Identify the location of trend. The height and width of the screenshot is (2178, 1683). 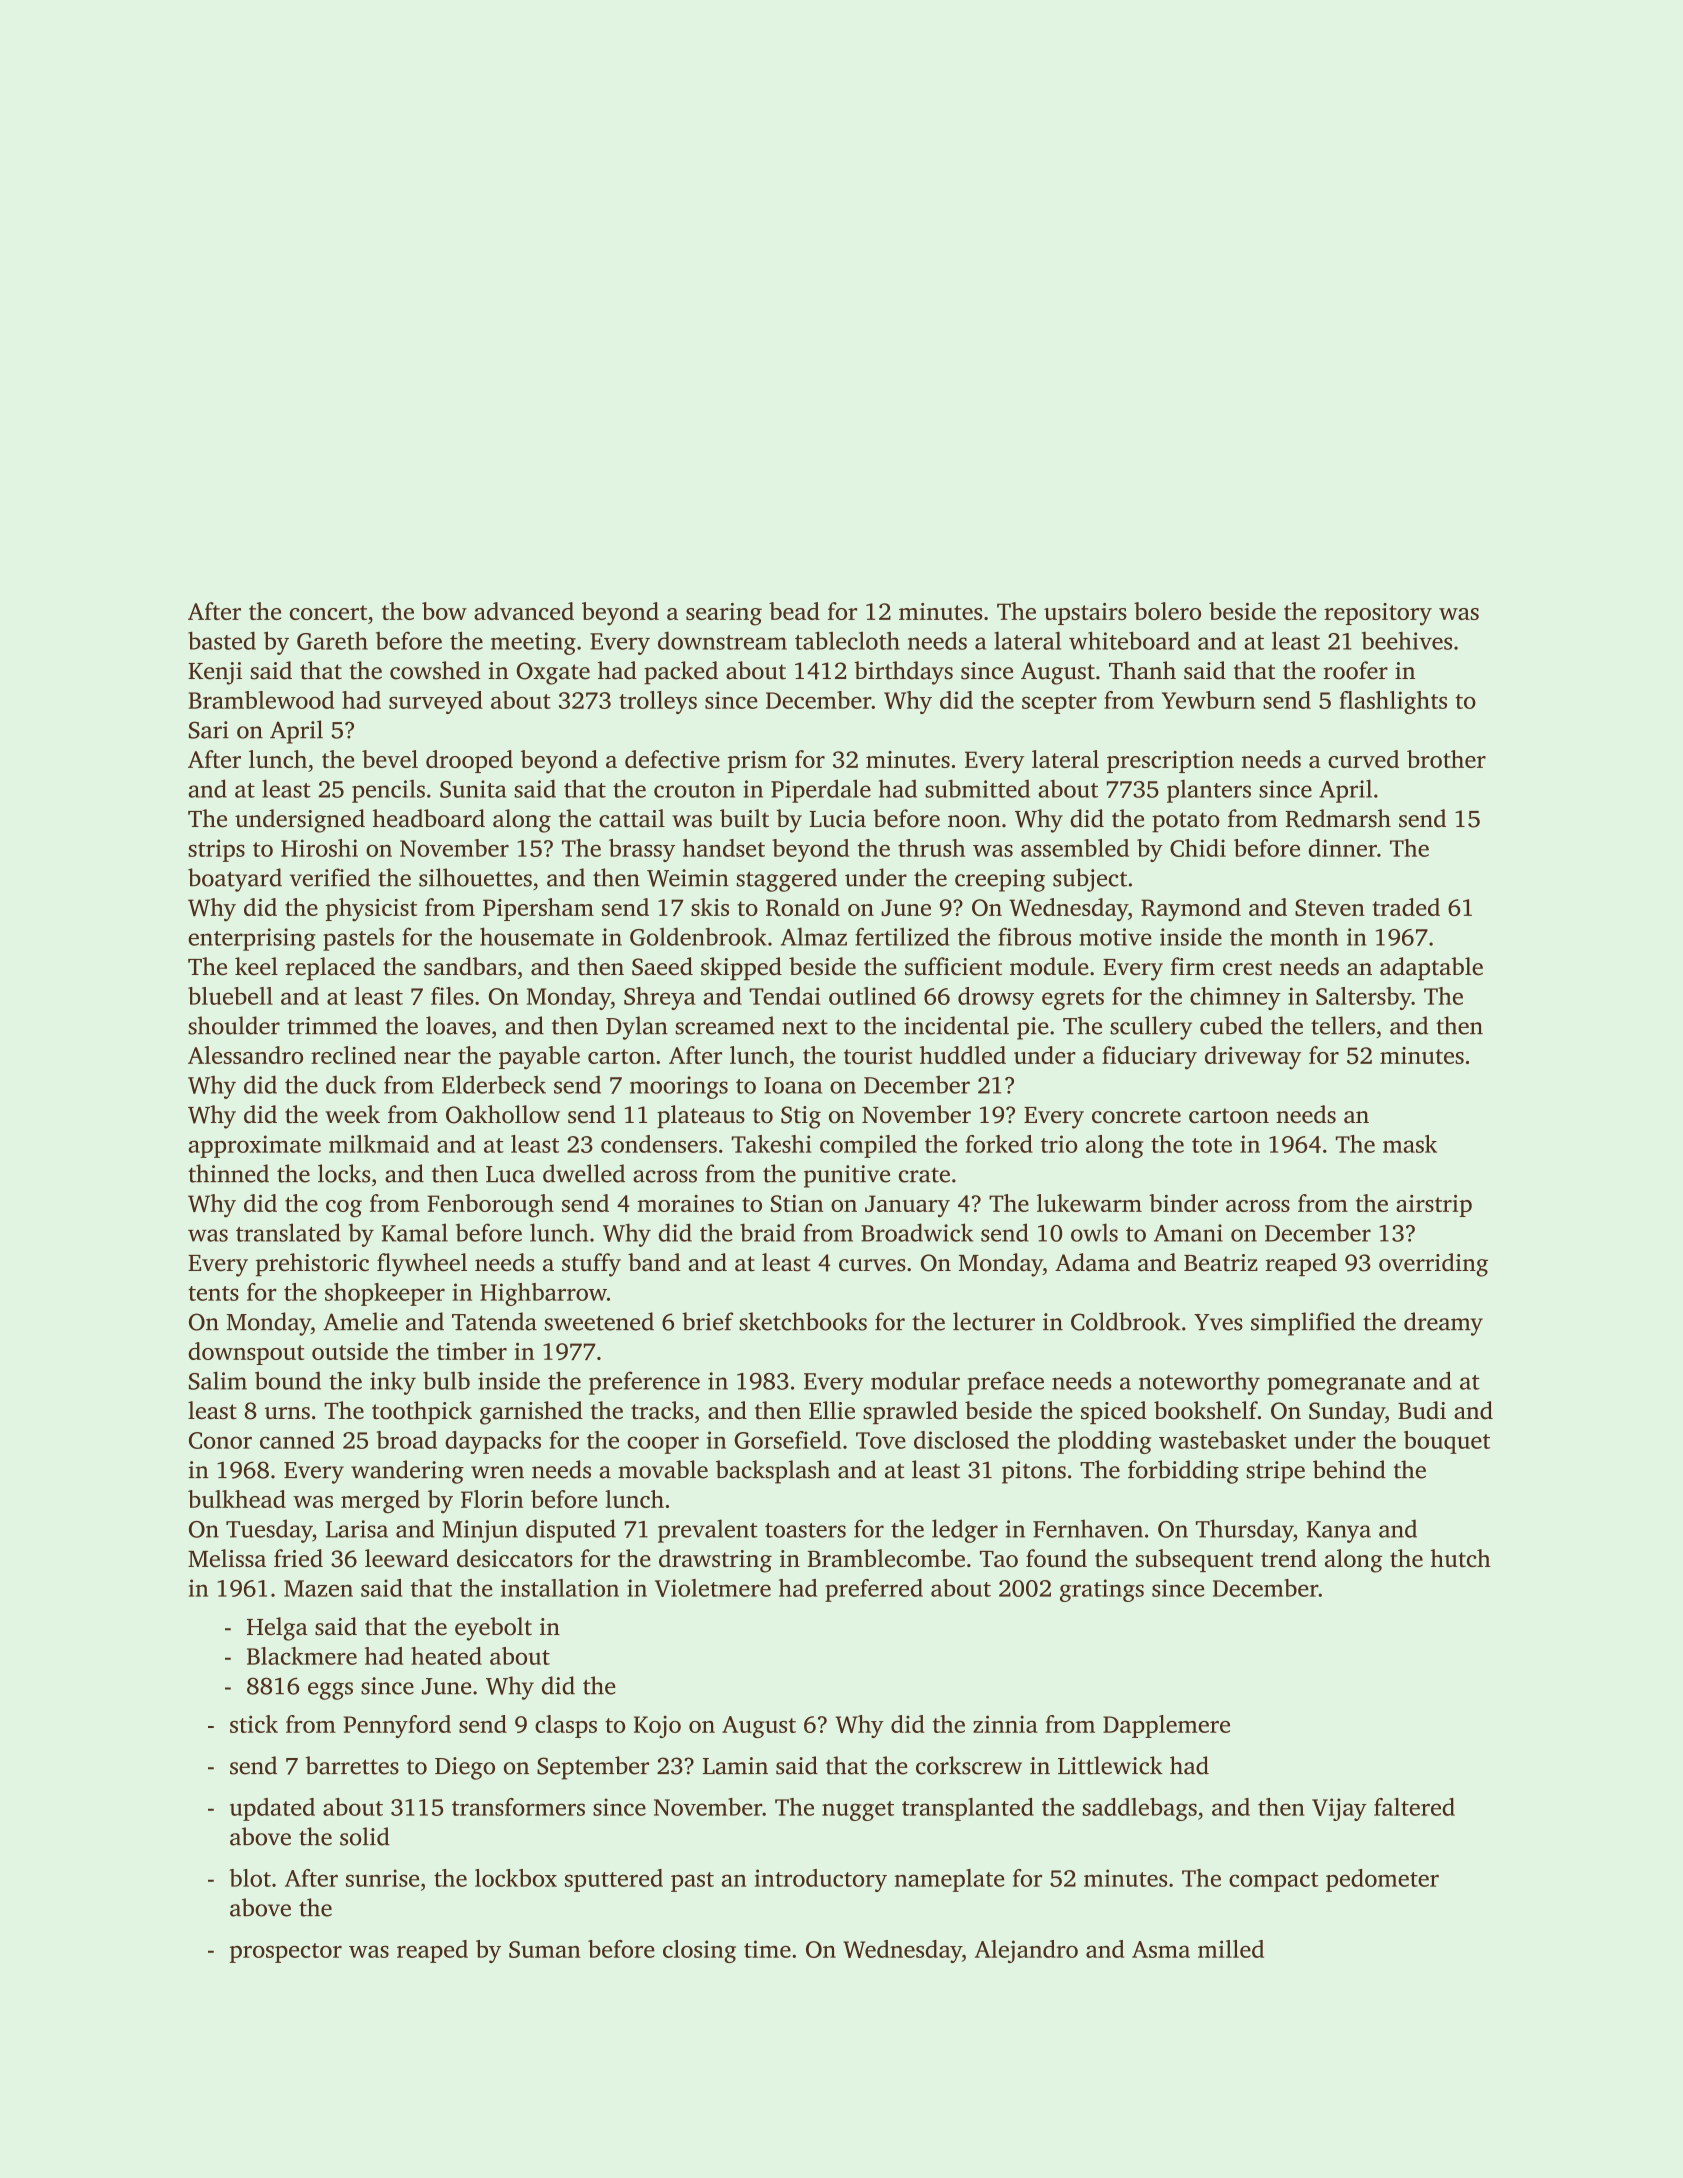
(1289, 1558).
